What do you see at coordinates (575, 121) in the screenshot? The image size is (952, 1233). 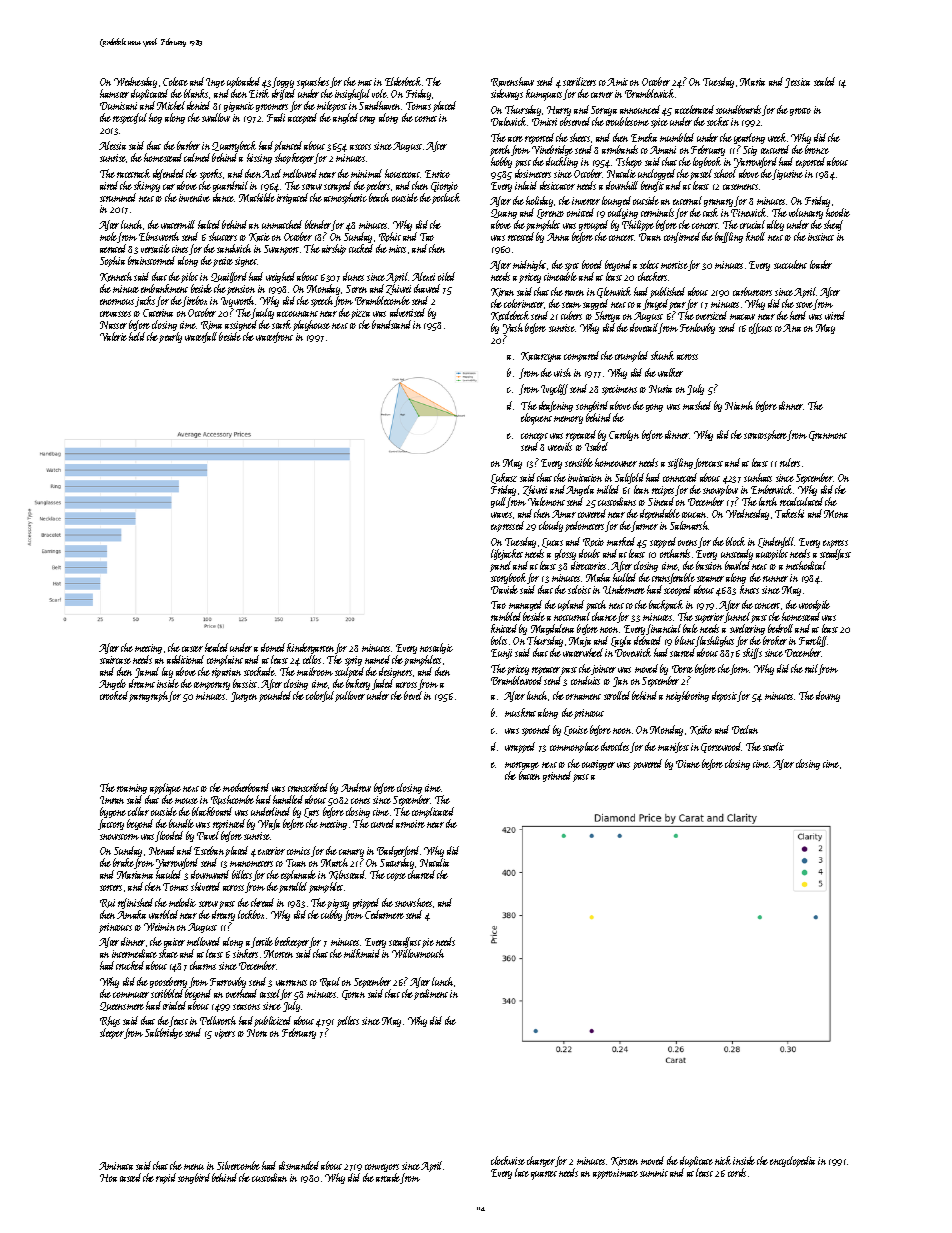 I see `observed` at bounding box center [575, 121].
